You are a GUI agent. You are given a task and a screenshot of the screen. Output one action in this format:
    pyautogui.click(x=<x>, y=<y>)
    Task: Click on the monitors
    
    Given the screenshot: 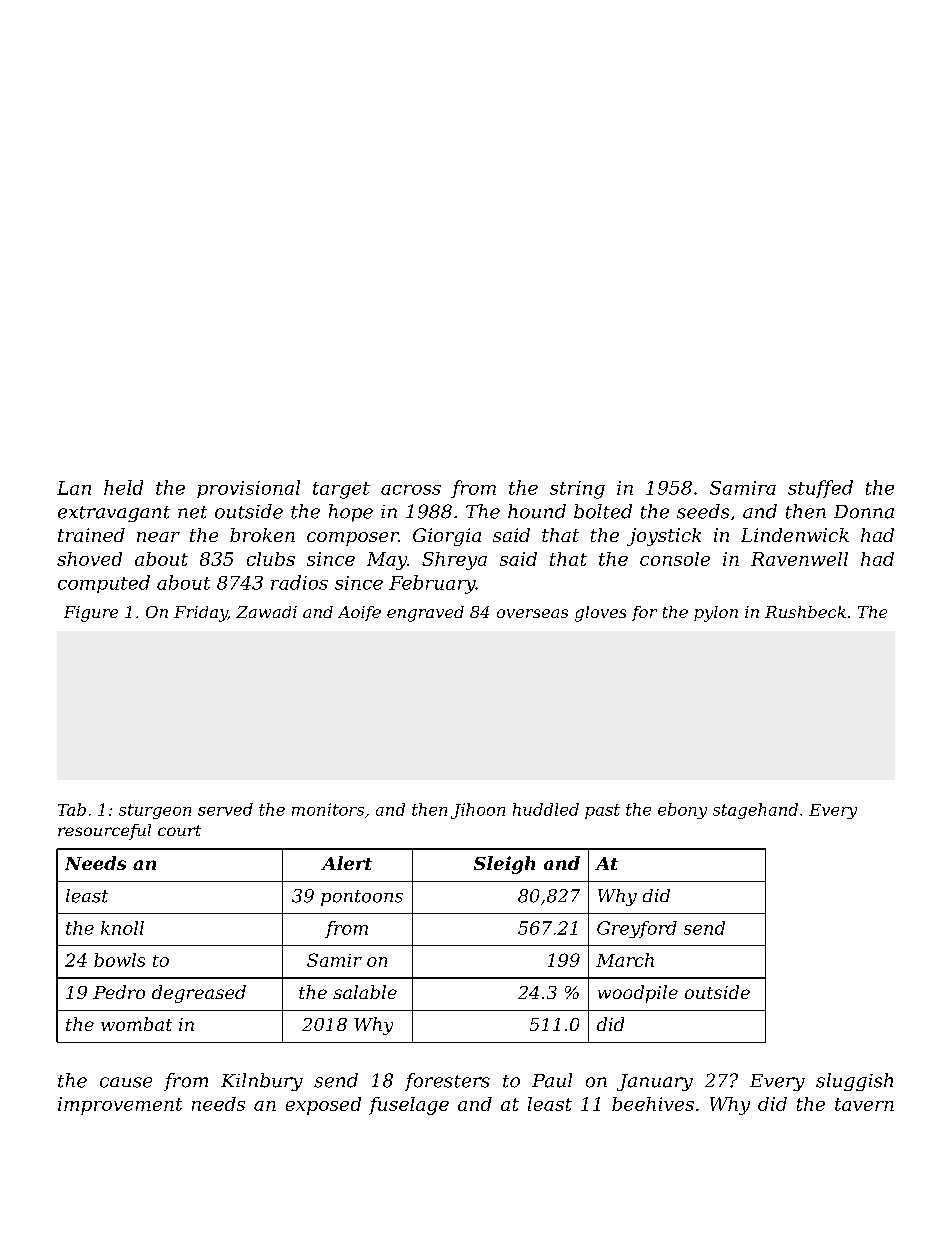 What is the action you would take?
    pyautogui.click(x=328, y=809)
